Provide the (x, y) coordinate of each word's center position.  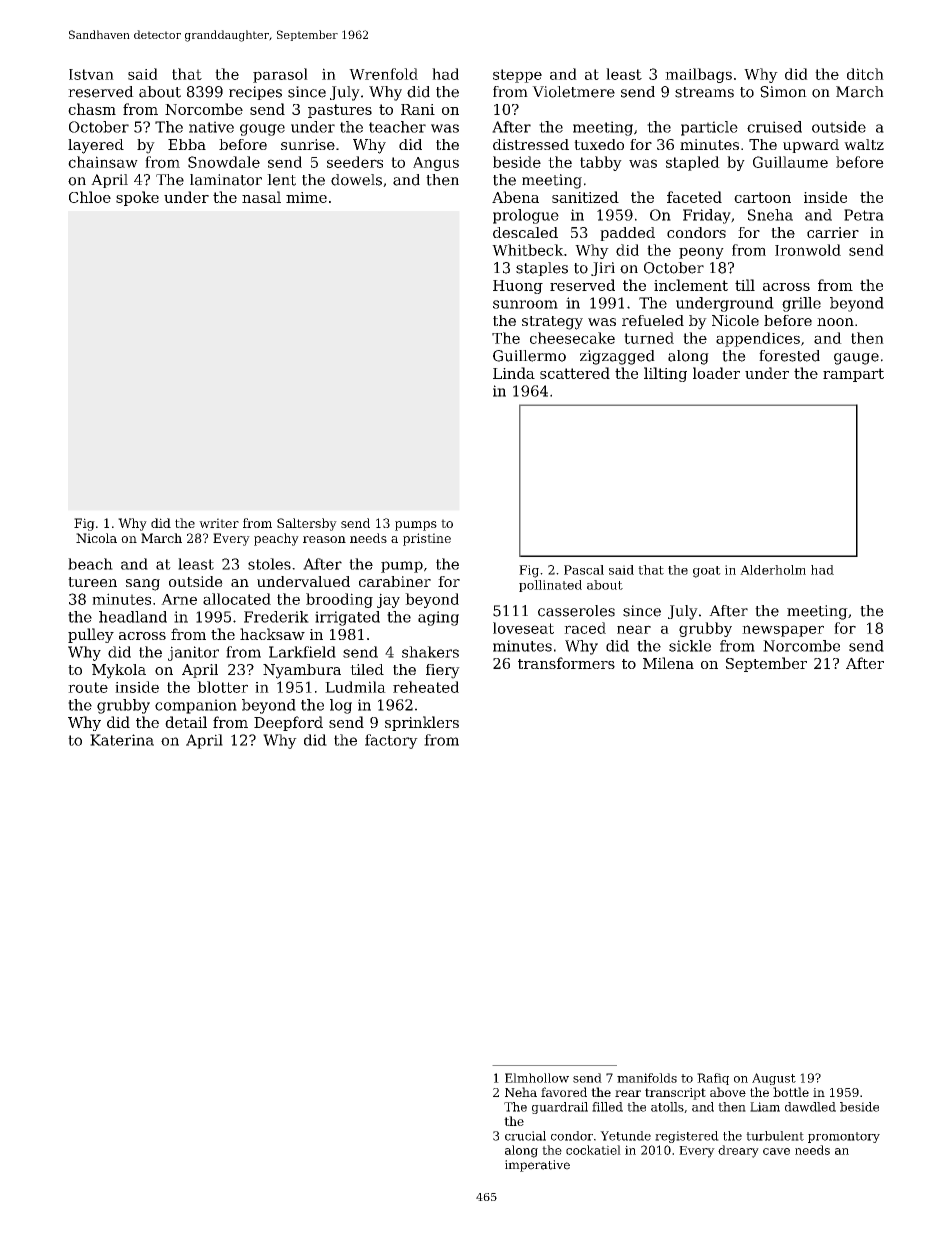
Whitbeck (528, 250)
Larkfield (302, 652)
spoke (137, 198)
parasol (280, 75)
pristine (427, 539)
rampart (853, 375)
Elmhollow (537, 1078)
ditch (865, 74)
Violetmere (573, 92)
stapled (693, 163)
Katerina (122, 740)
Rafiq (713, 1079)
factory (391, 741)
